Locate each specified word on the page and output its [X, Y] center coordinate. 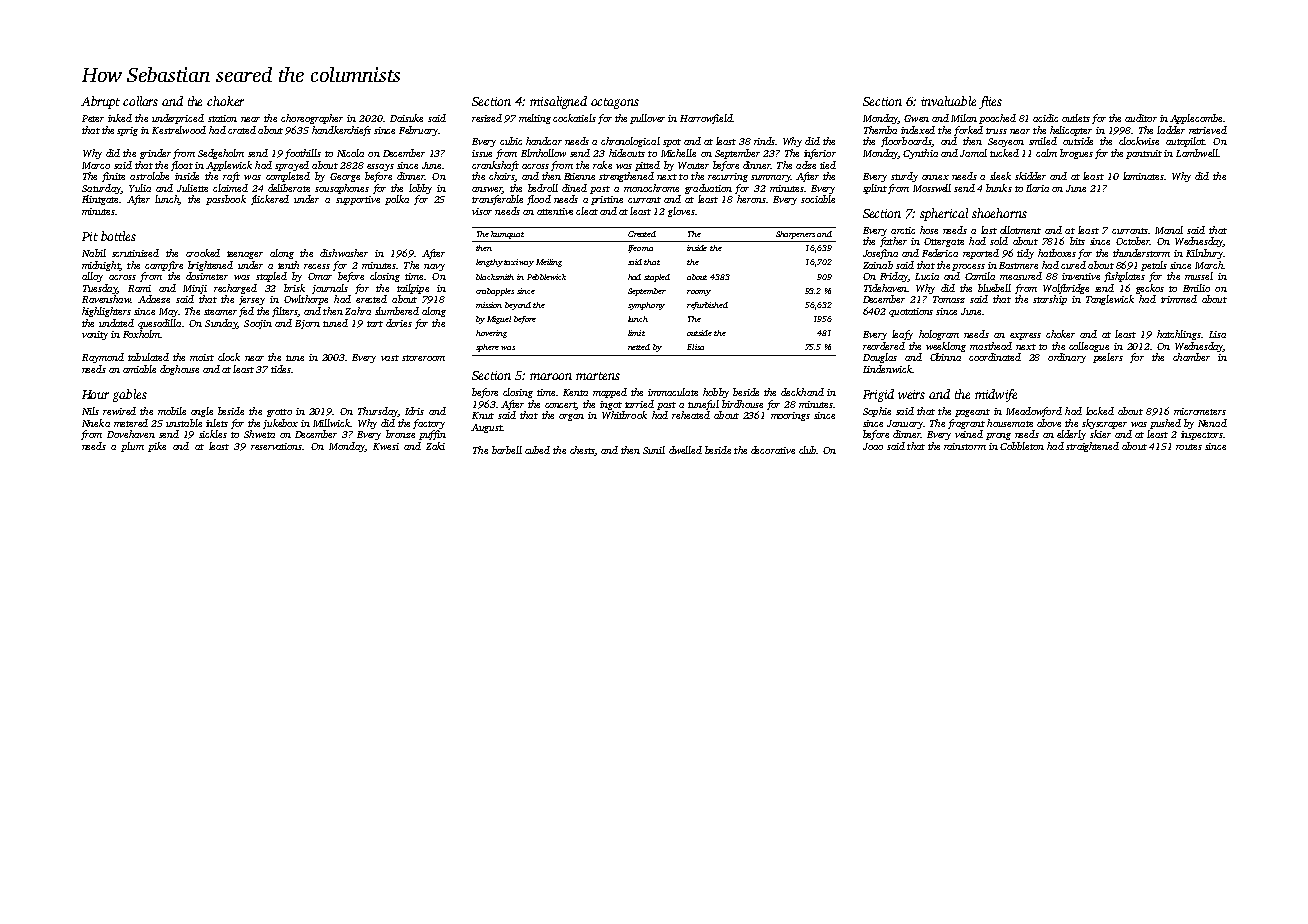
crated [242, 130]
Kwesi [386, 446]
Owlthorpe [306, 300]
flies [990, 102]
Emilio [1196, 288]
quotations [911, 312]
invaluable [948, 101]
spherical [944, 214]
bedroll [543, 188]
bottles [118, 236]
